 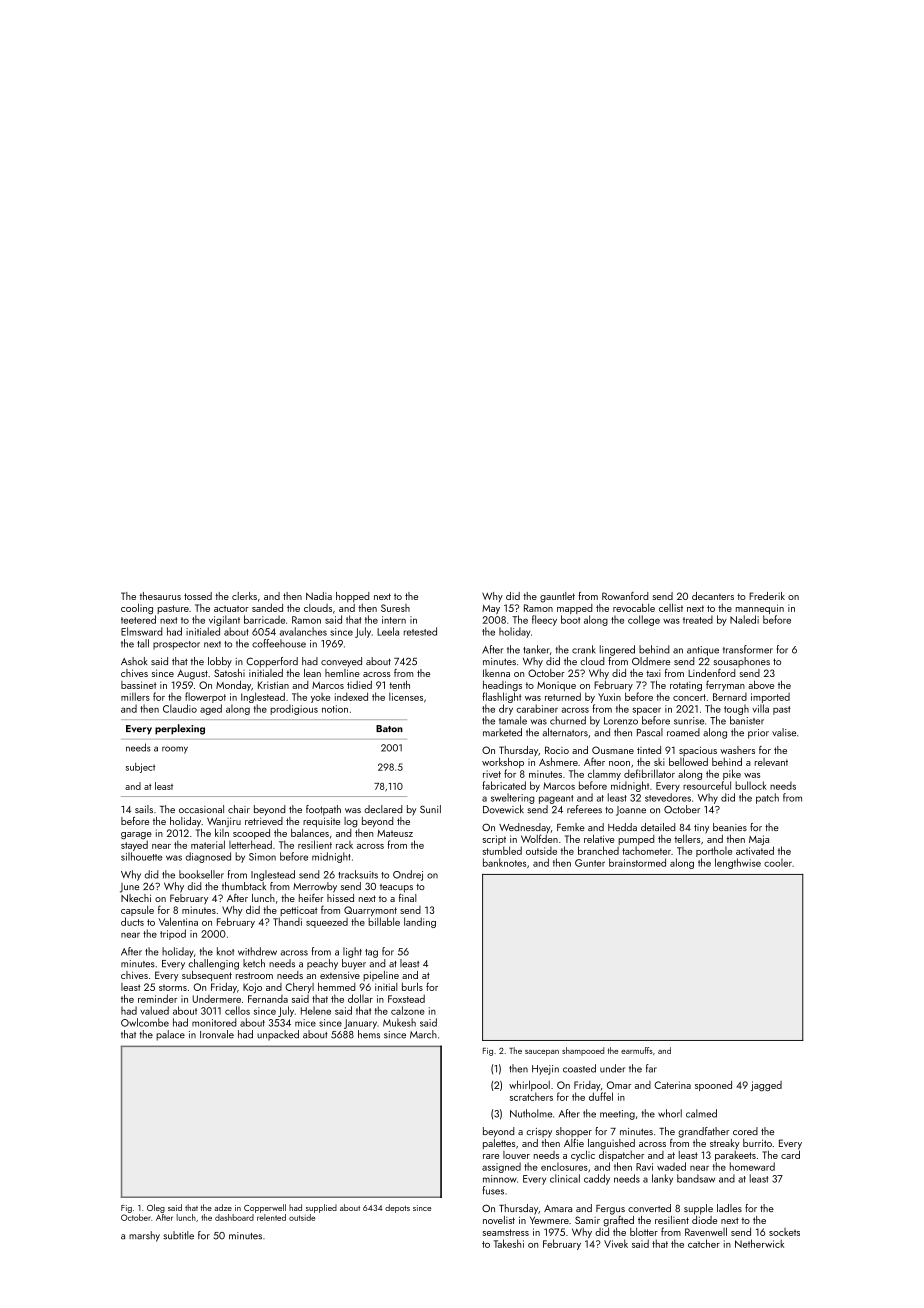 What do you see at coordinates (224, 822) in the screenshot?
I see `Wanjiru` at bounding box center [224, 822].
